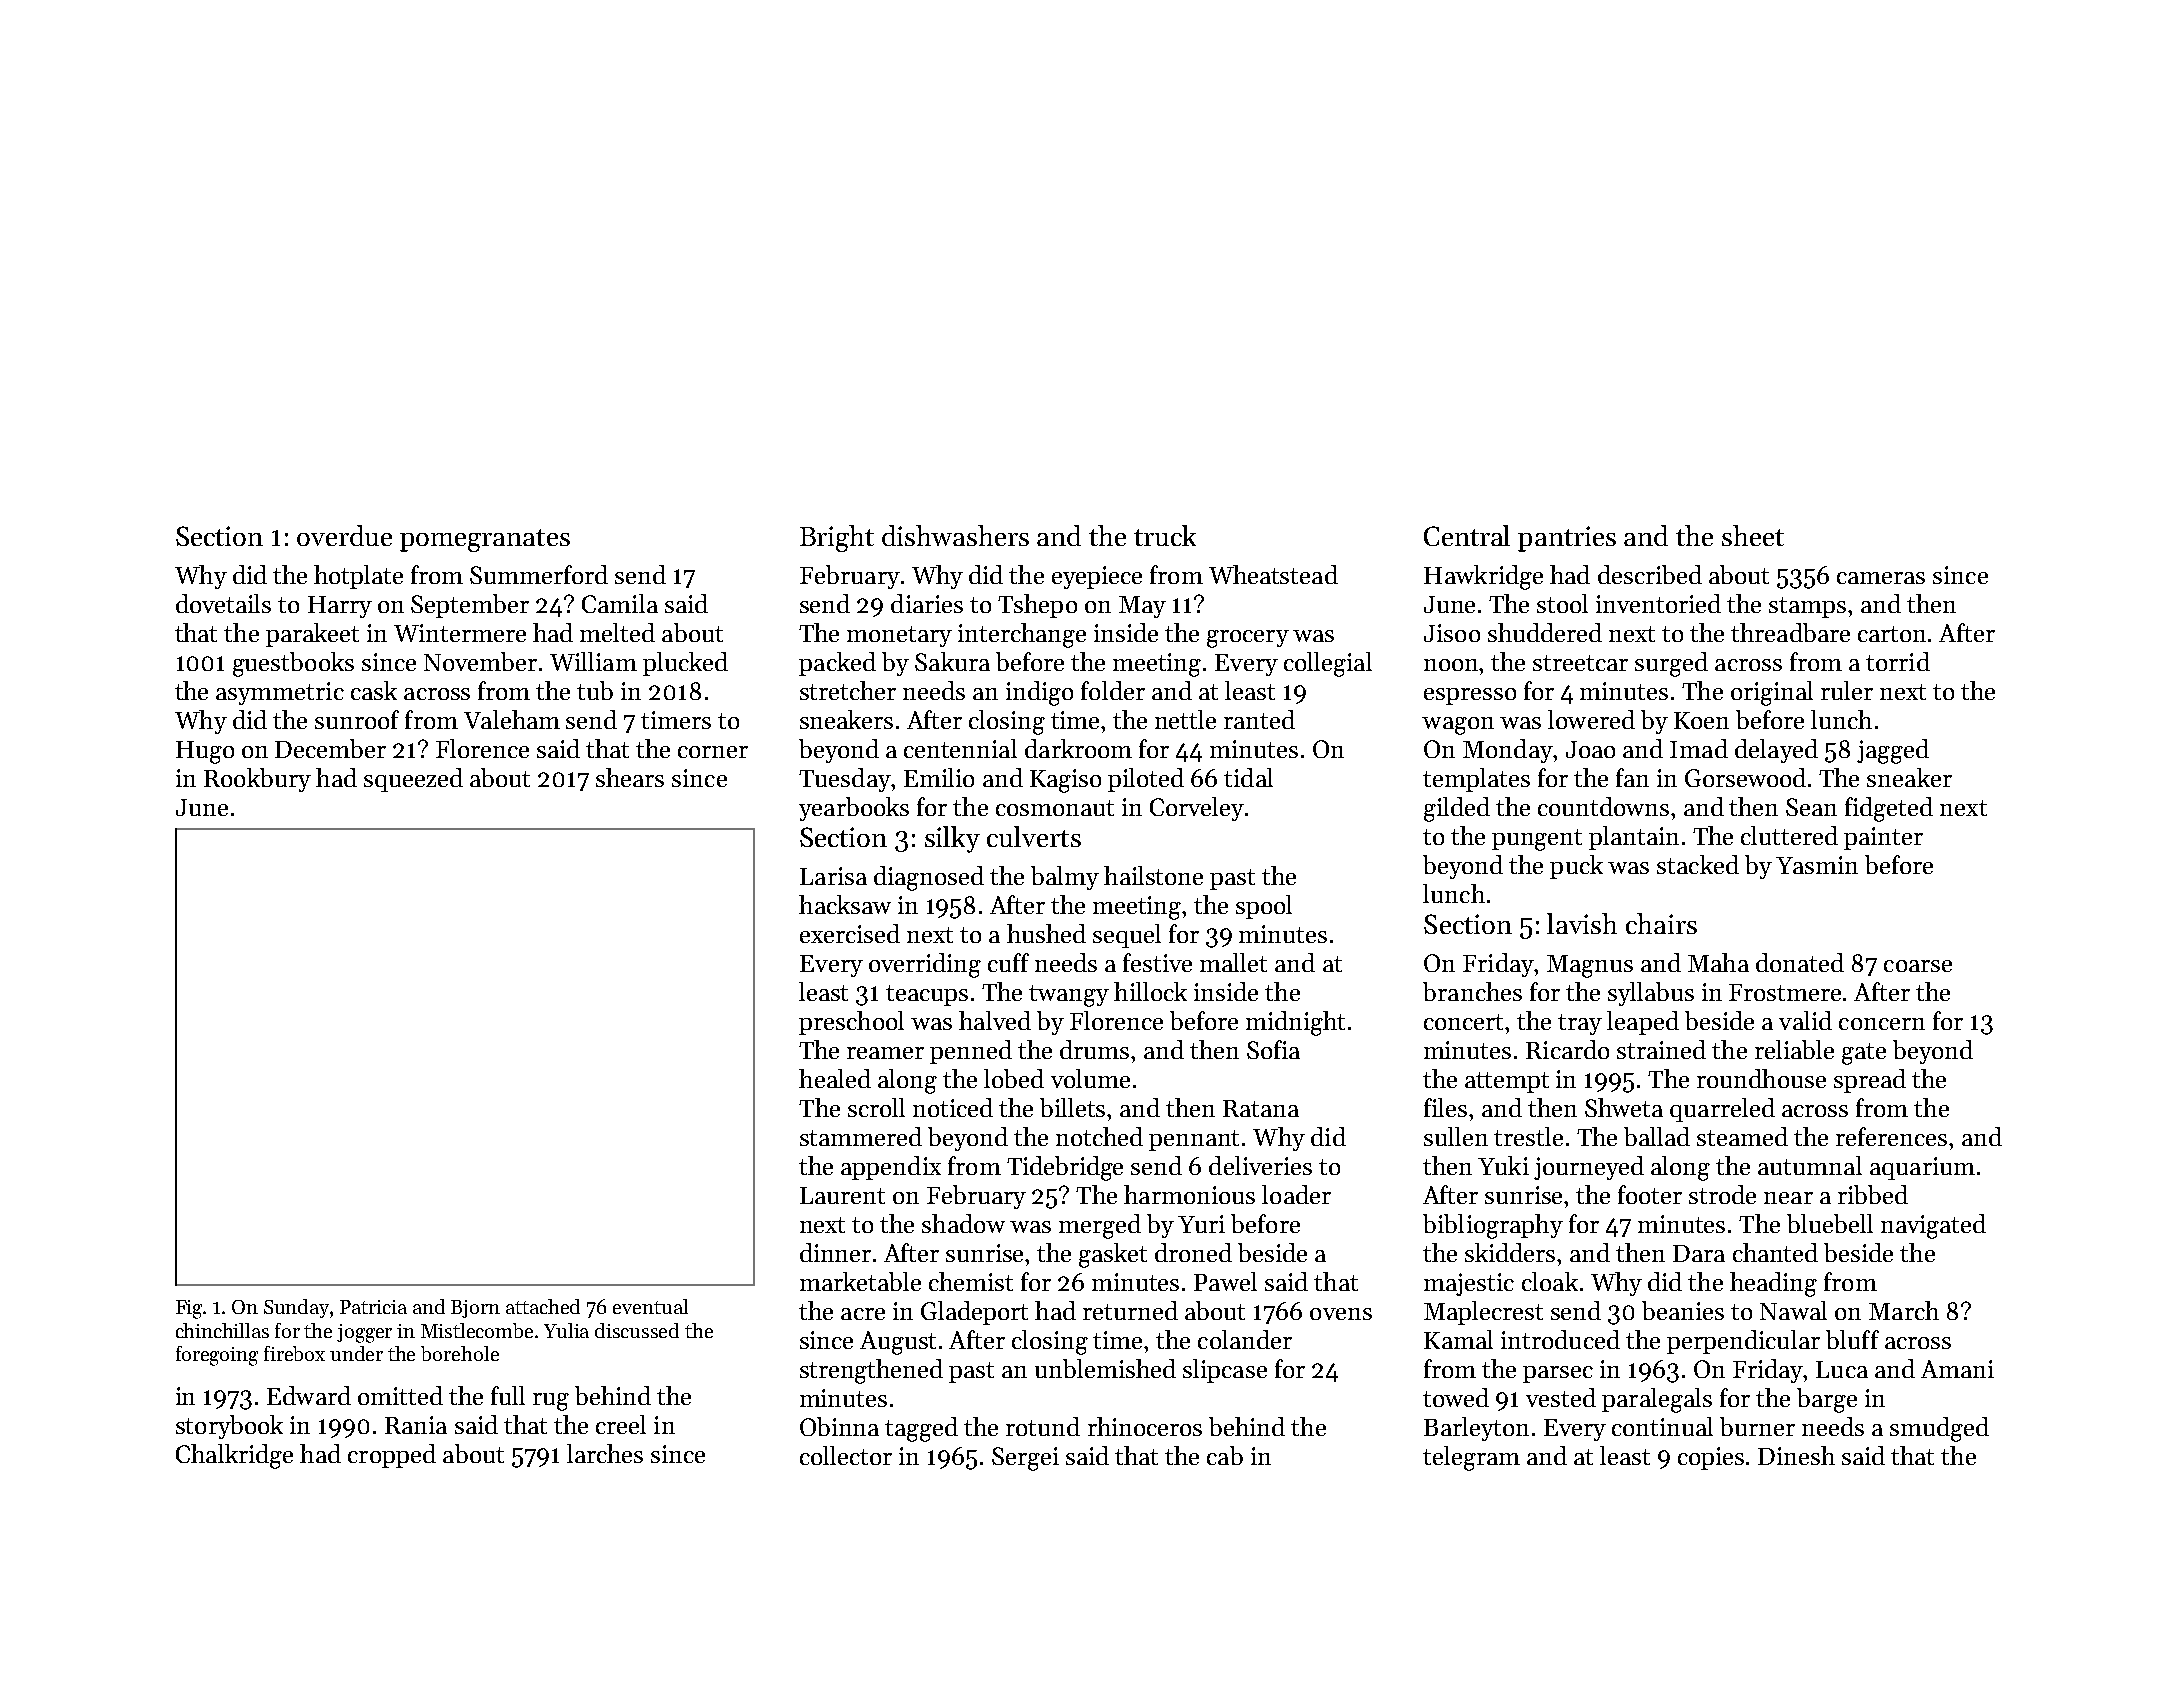 This screenshot has height=1683, width=2178. What do you see at coordinates (1657, 1136) in the screenshot?
I see `ballad` at bounding box center [1657, 1136].
